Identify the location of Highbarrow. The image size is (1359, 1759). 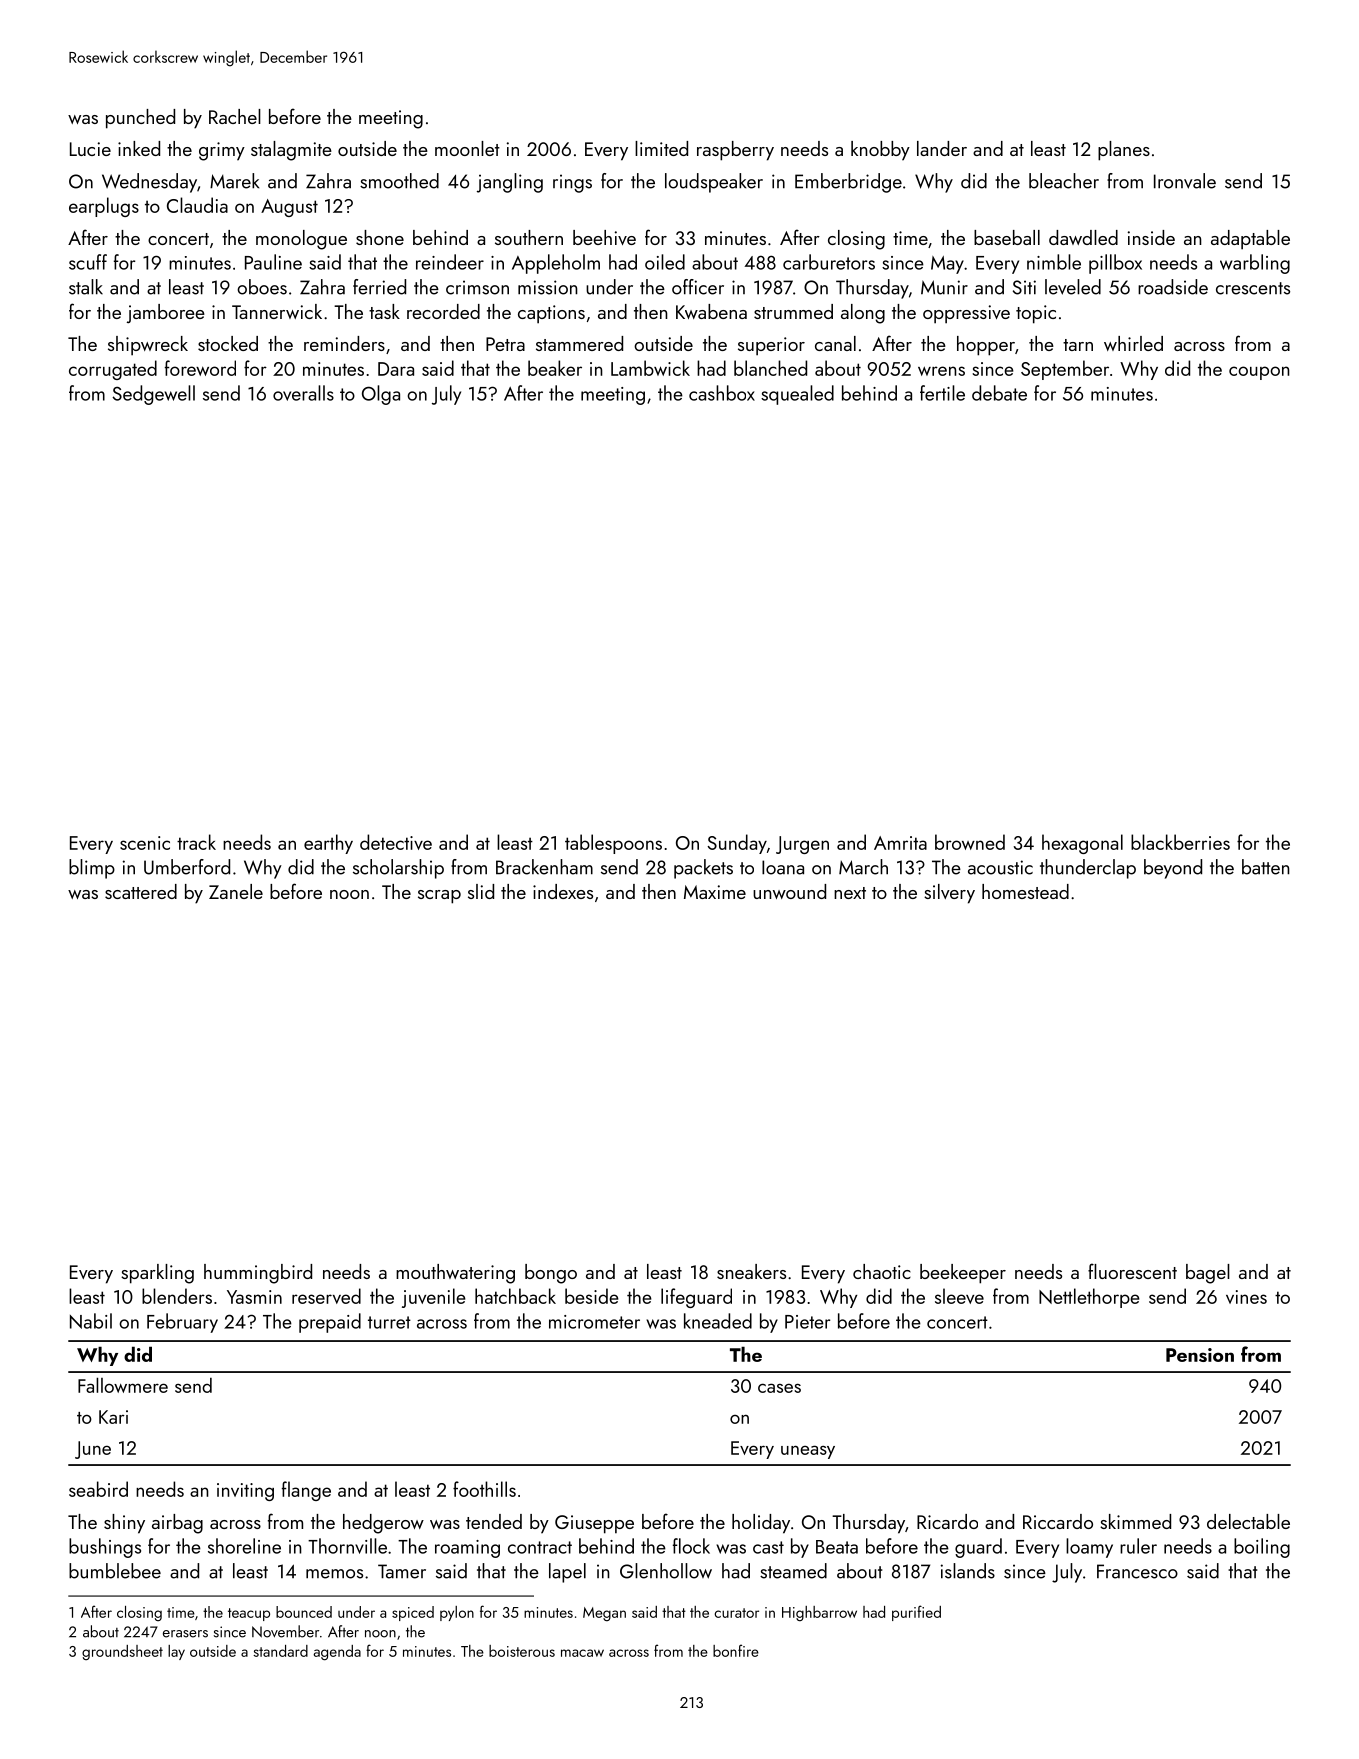
(819, 1613).
